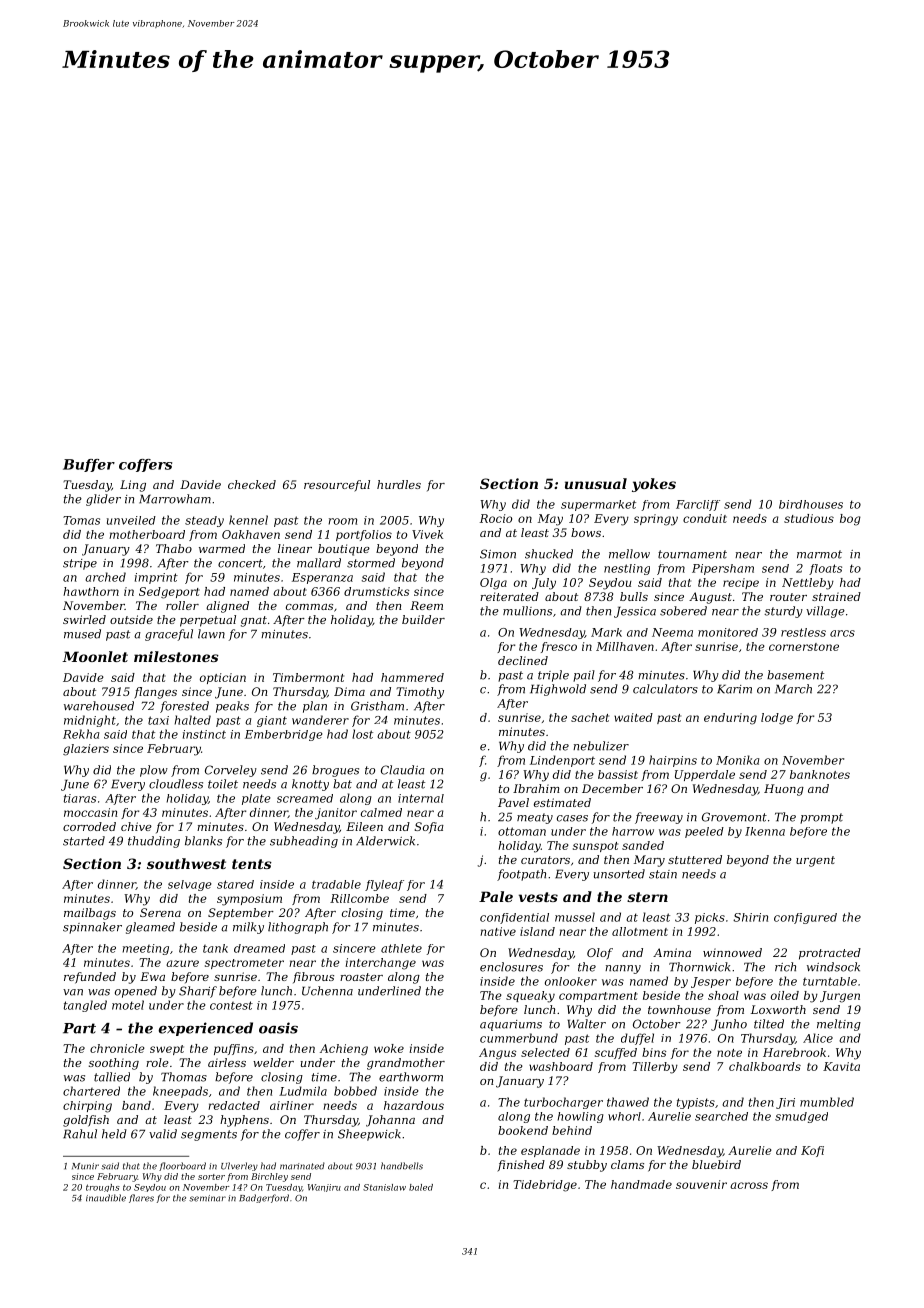  What do you see at coordinates (362, 734) in the screenshot?
I see `lost` at bounding box center [362, 734].
